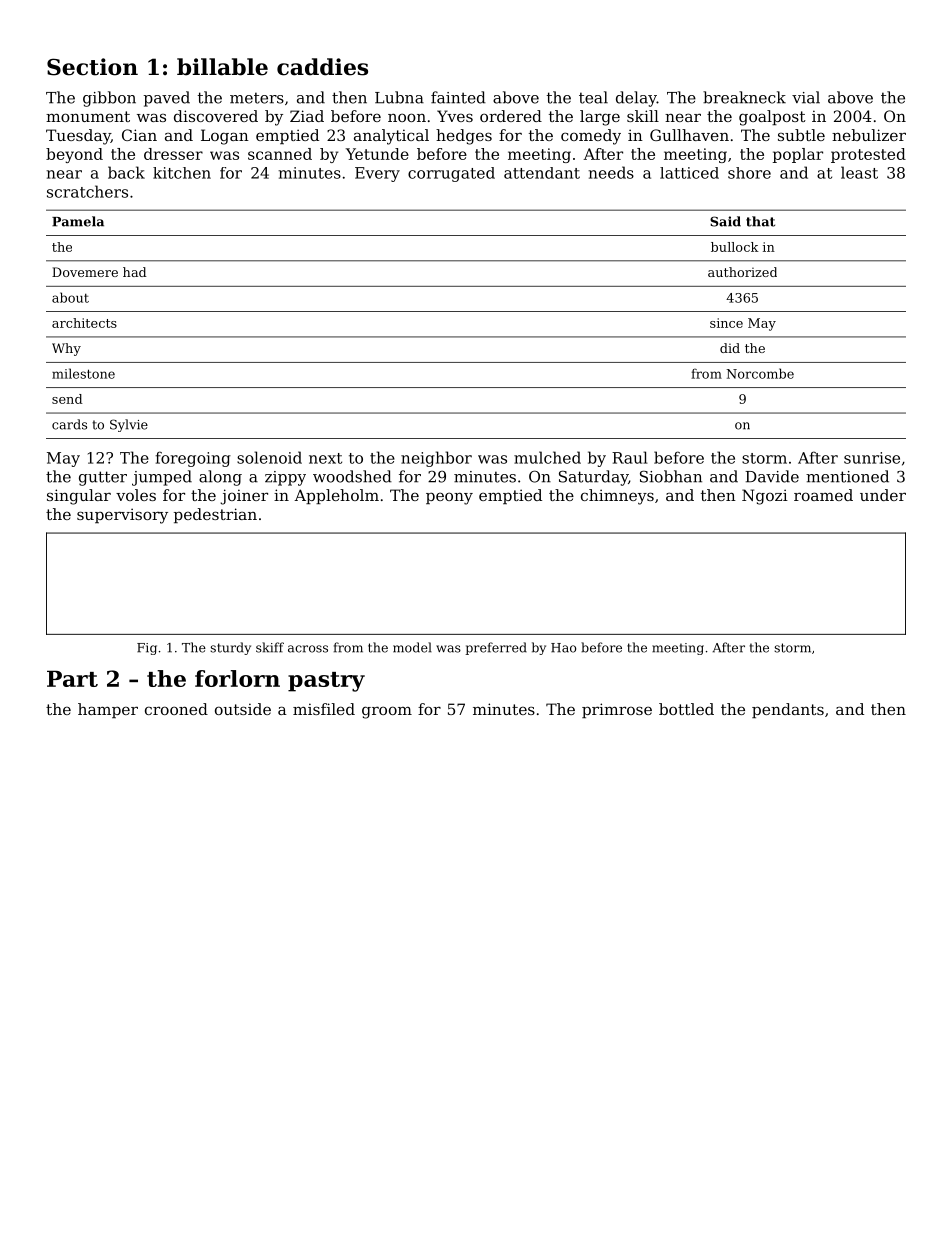 The height and width of the screenshot is (1233, 952). Describe the element at coordinates (135, 272) in the screenshot. I see `had` at that location.
